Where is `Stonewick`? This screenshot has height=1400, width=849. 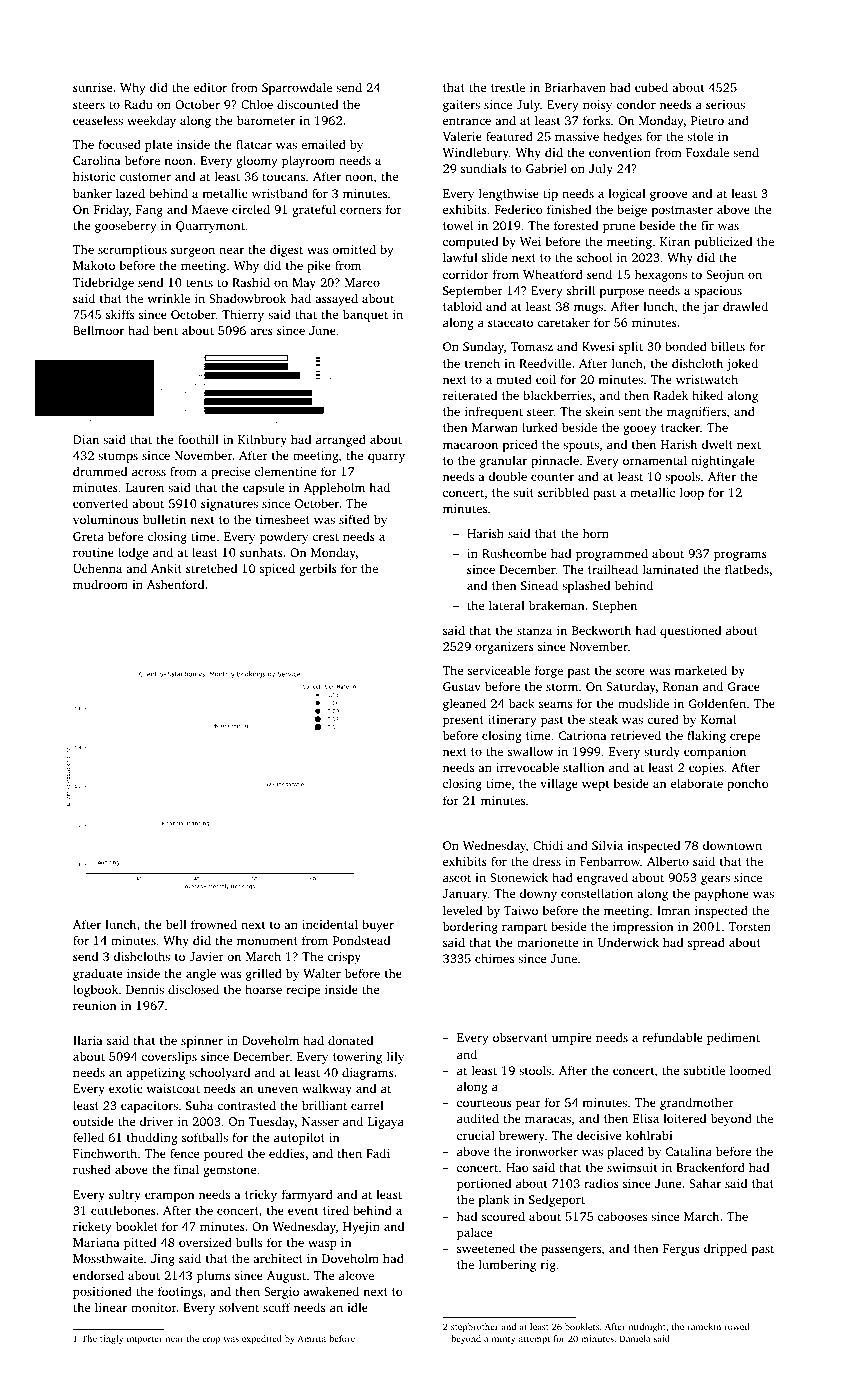
Stonewick is located at coordinates (519, 877).
